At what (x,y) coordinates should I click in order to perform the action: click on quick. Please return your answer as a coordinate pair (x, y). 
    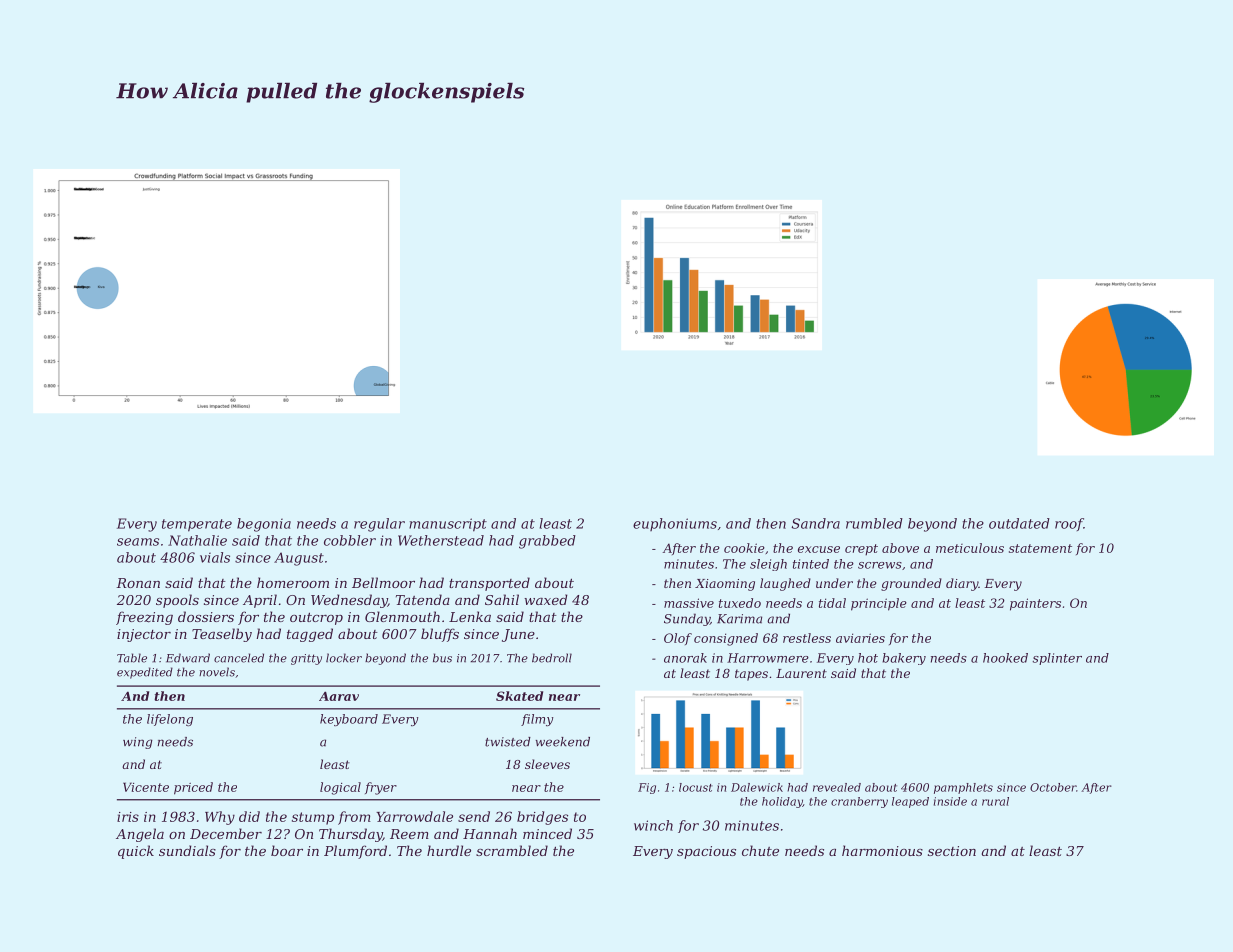
    Looking at the image, I should click on (136, 852).
